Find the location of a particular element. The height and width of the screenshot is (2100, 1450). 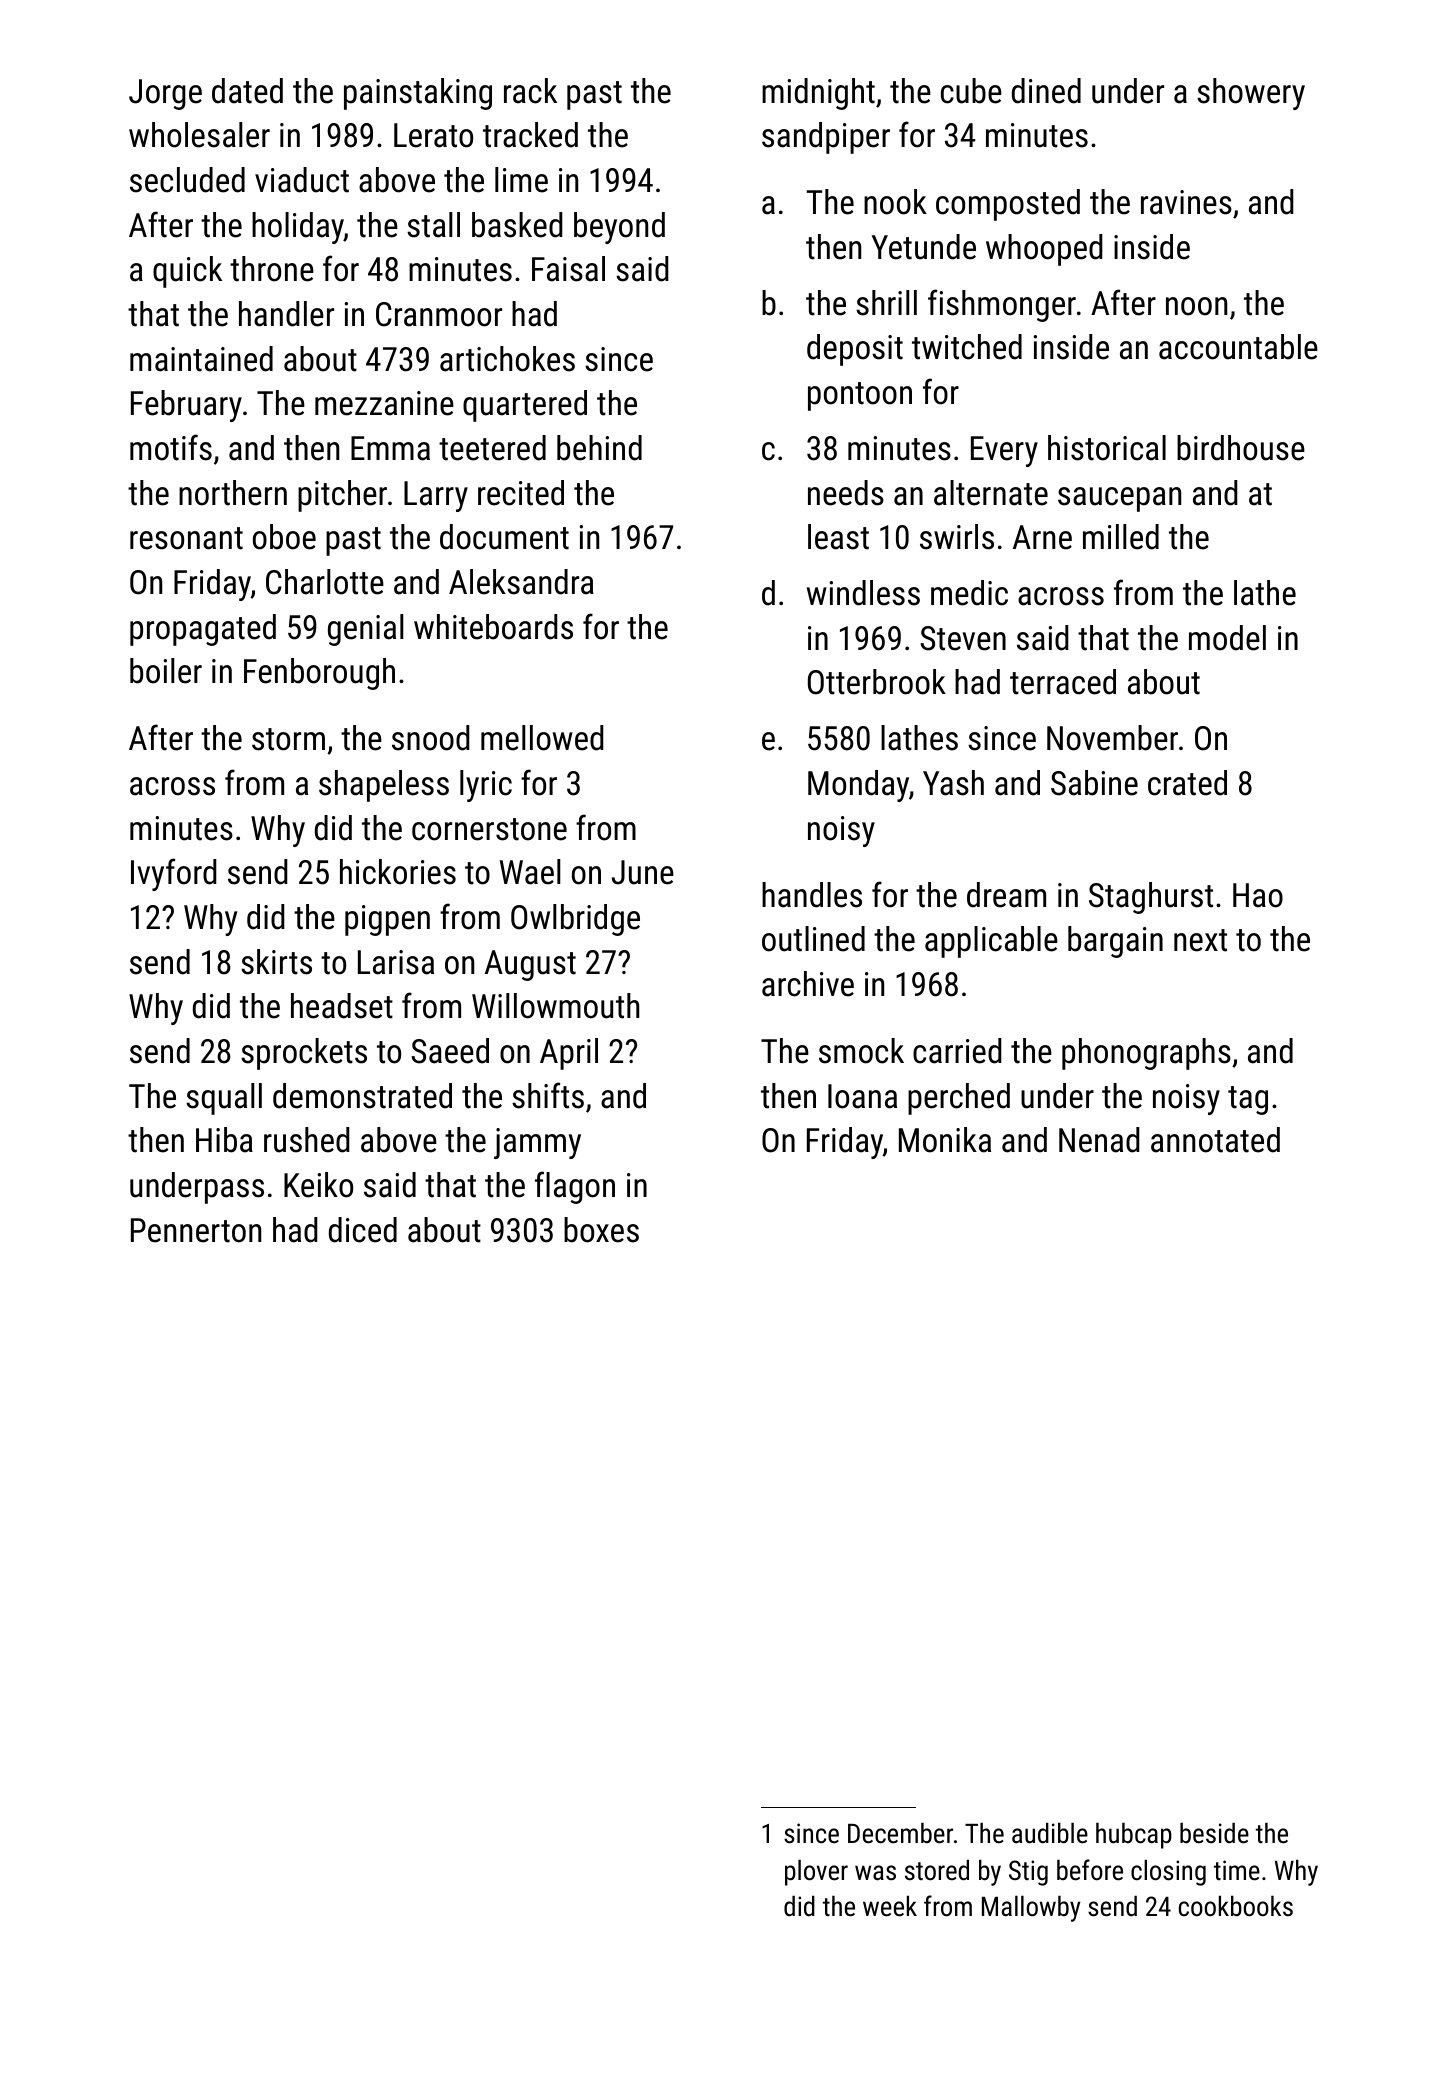

beside is located at coordinates (1214, 1833).
